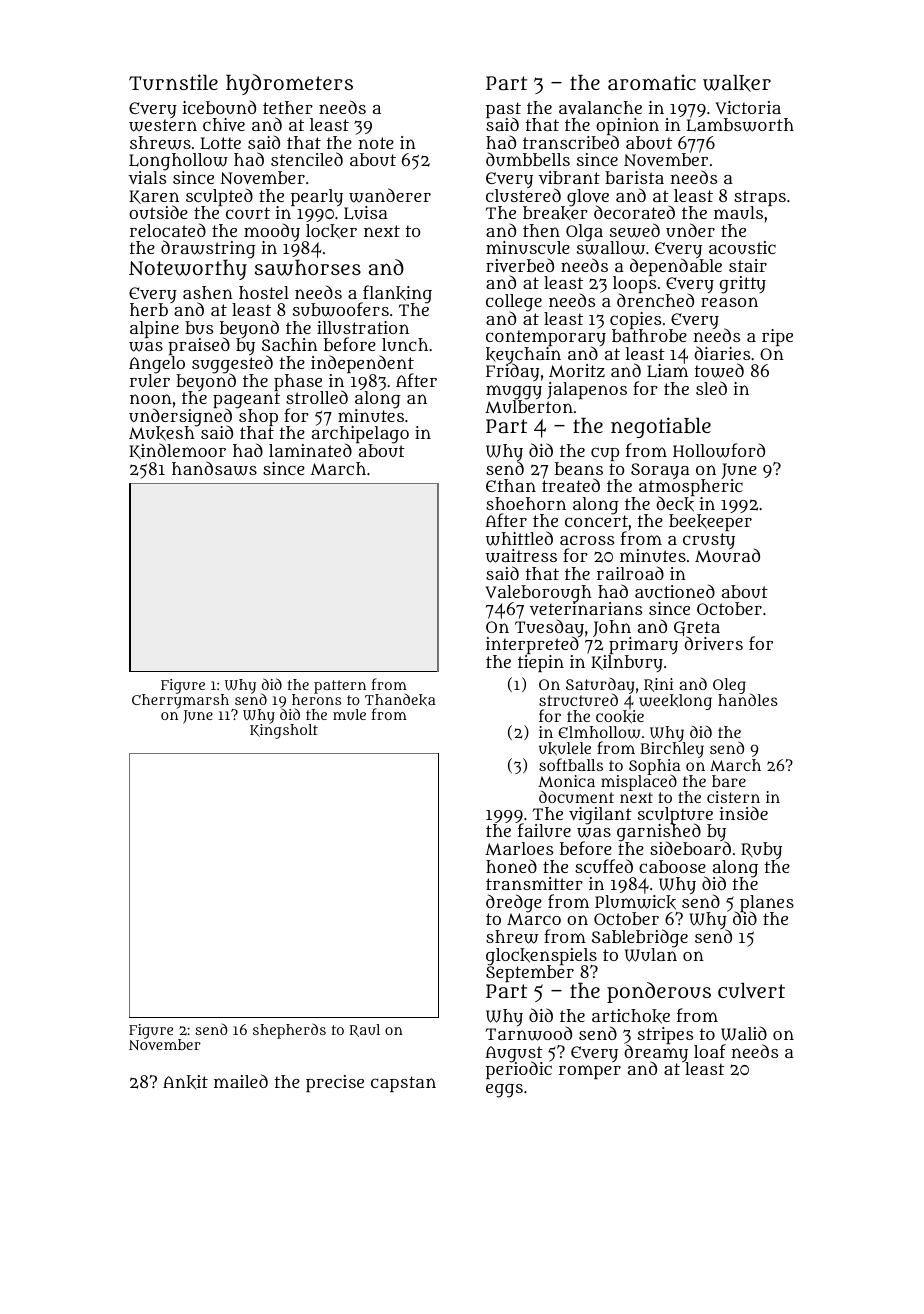 This document has width=924, height=1314. What do you see at coordinates (719, 450) in the document?
I see `Hollowford` at bounding box center [719, 450].
